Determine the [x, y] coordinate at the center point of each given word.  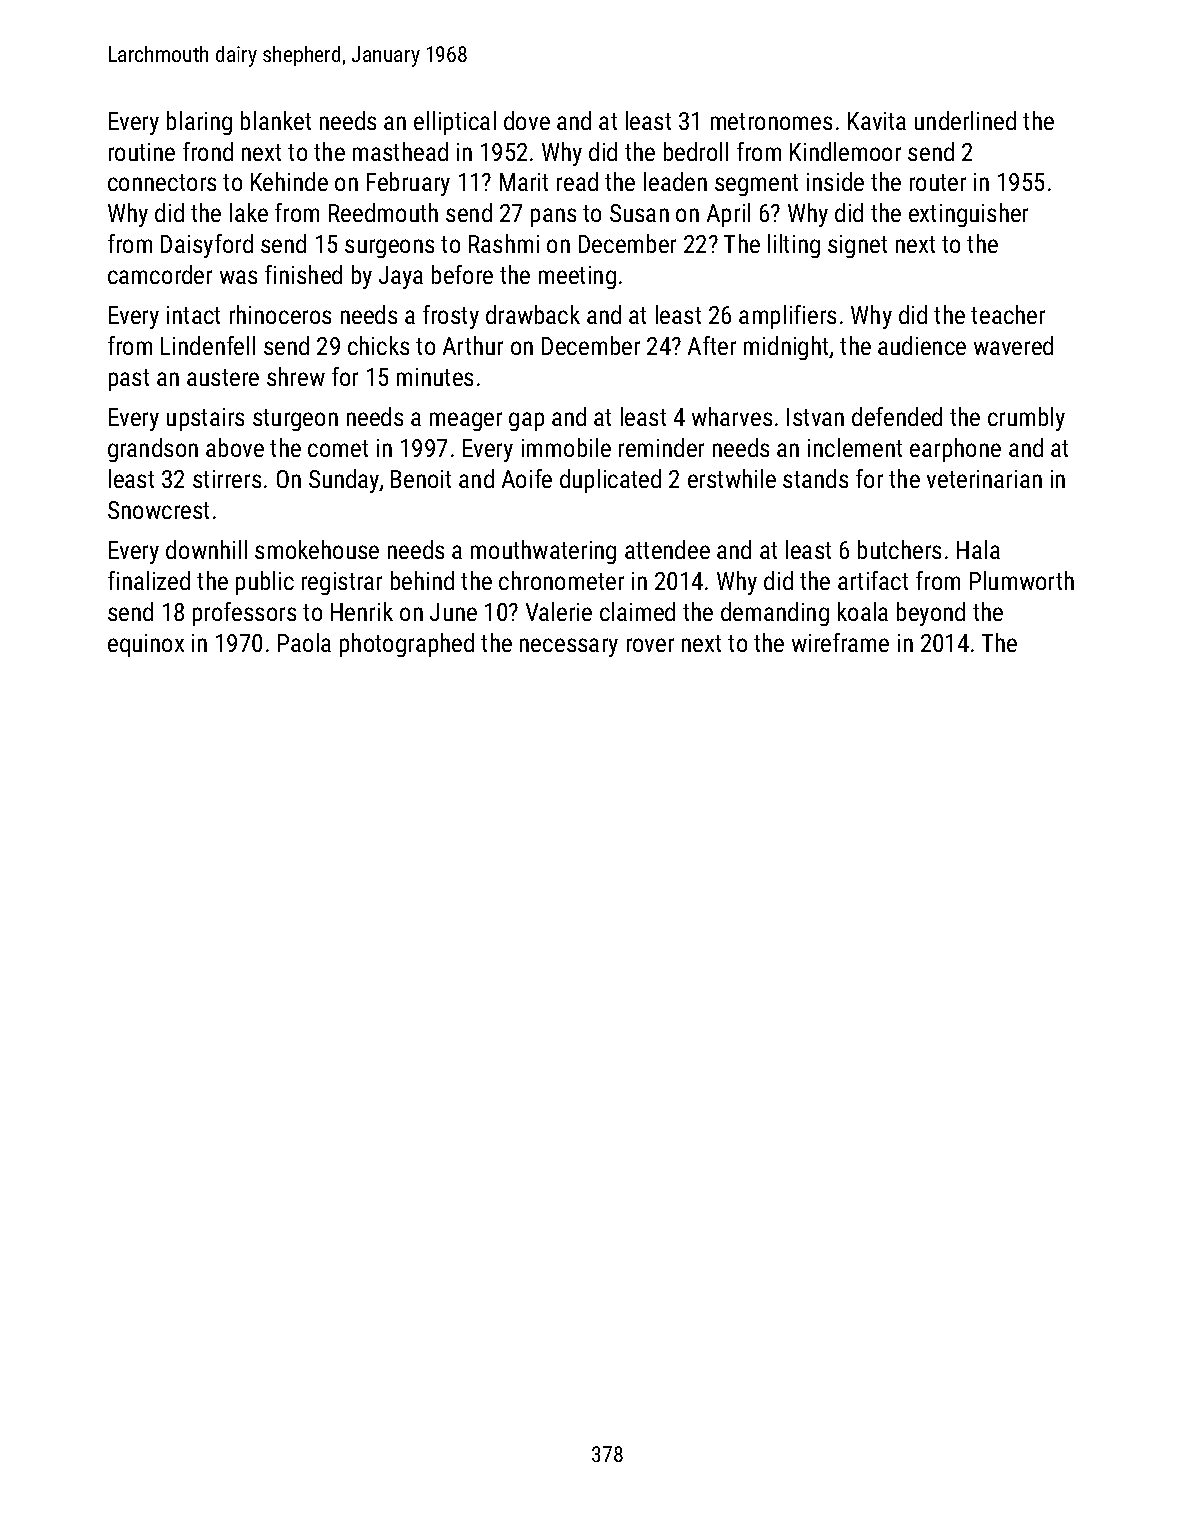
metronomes [771, 121]
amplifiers [787, 317]
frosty [451, 317]
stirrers [227, 479]
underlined [965, 120]
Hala [978, 549]
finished [303, 274]
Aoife [527, 478]
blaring [199, 123]
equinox [146, 645]
